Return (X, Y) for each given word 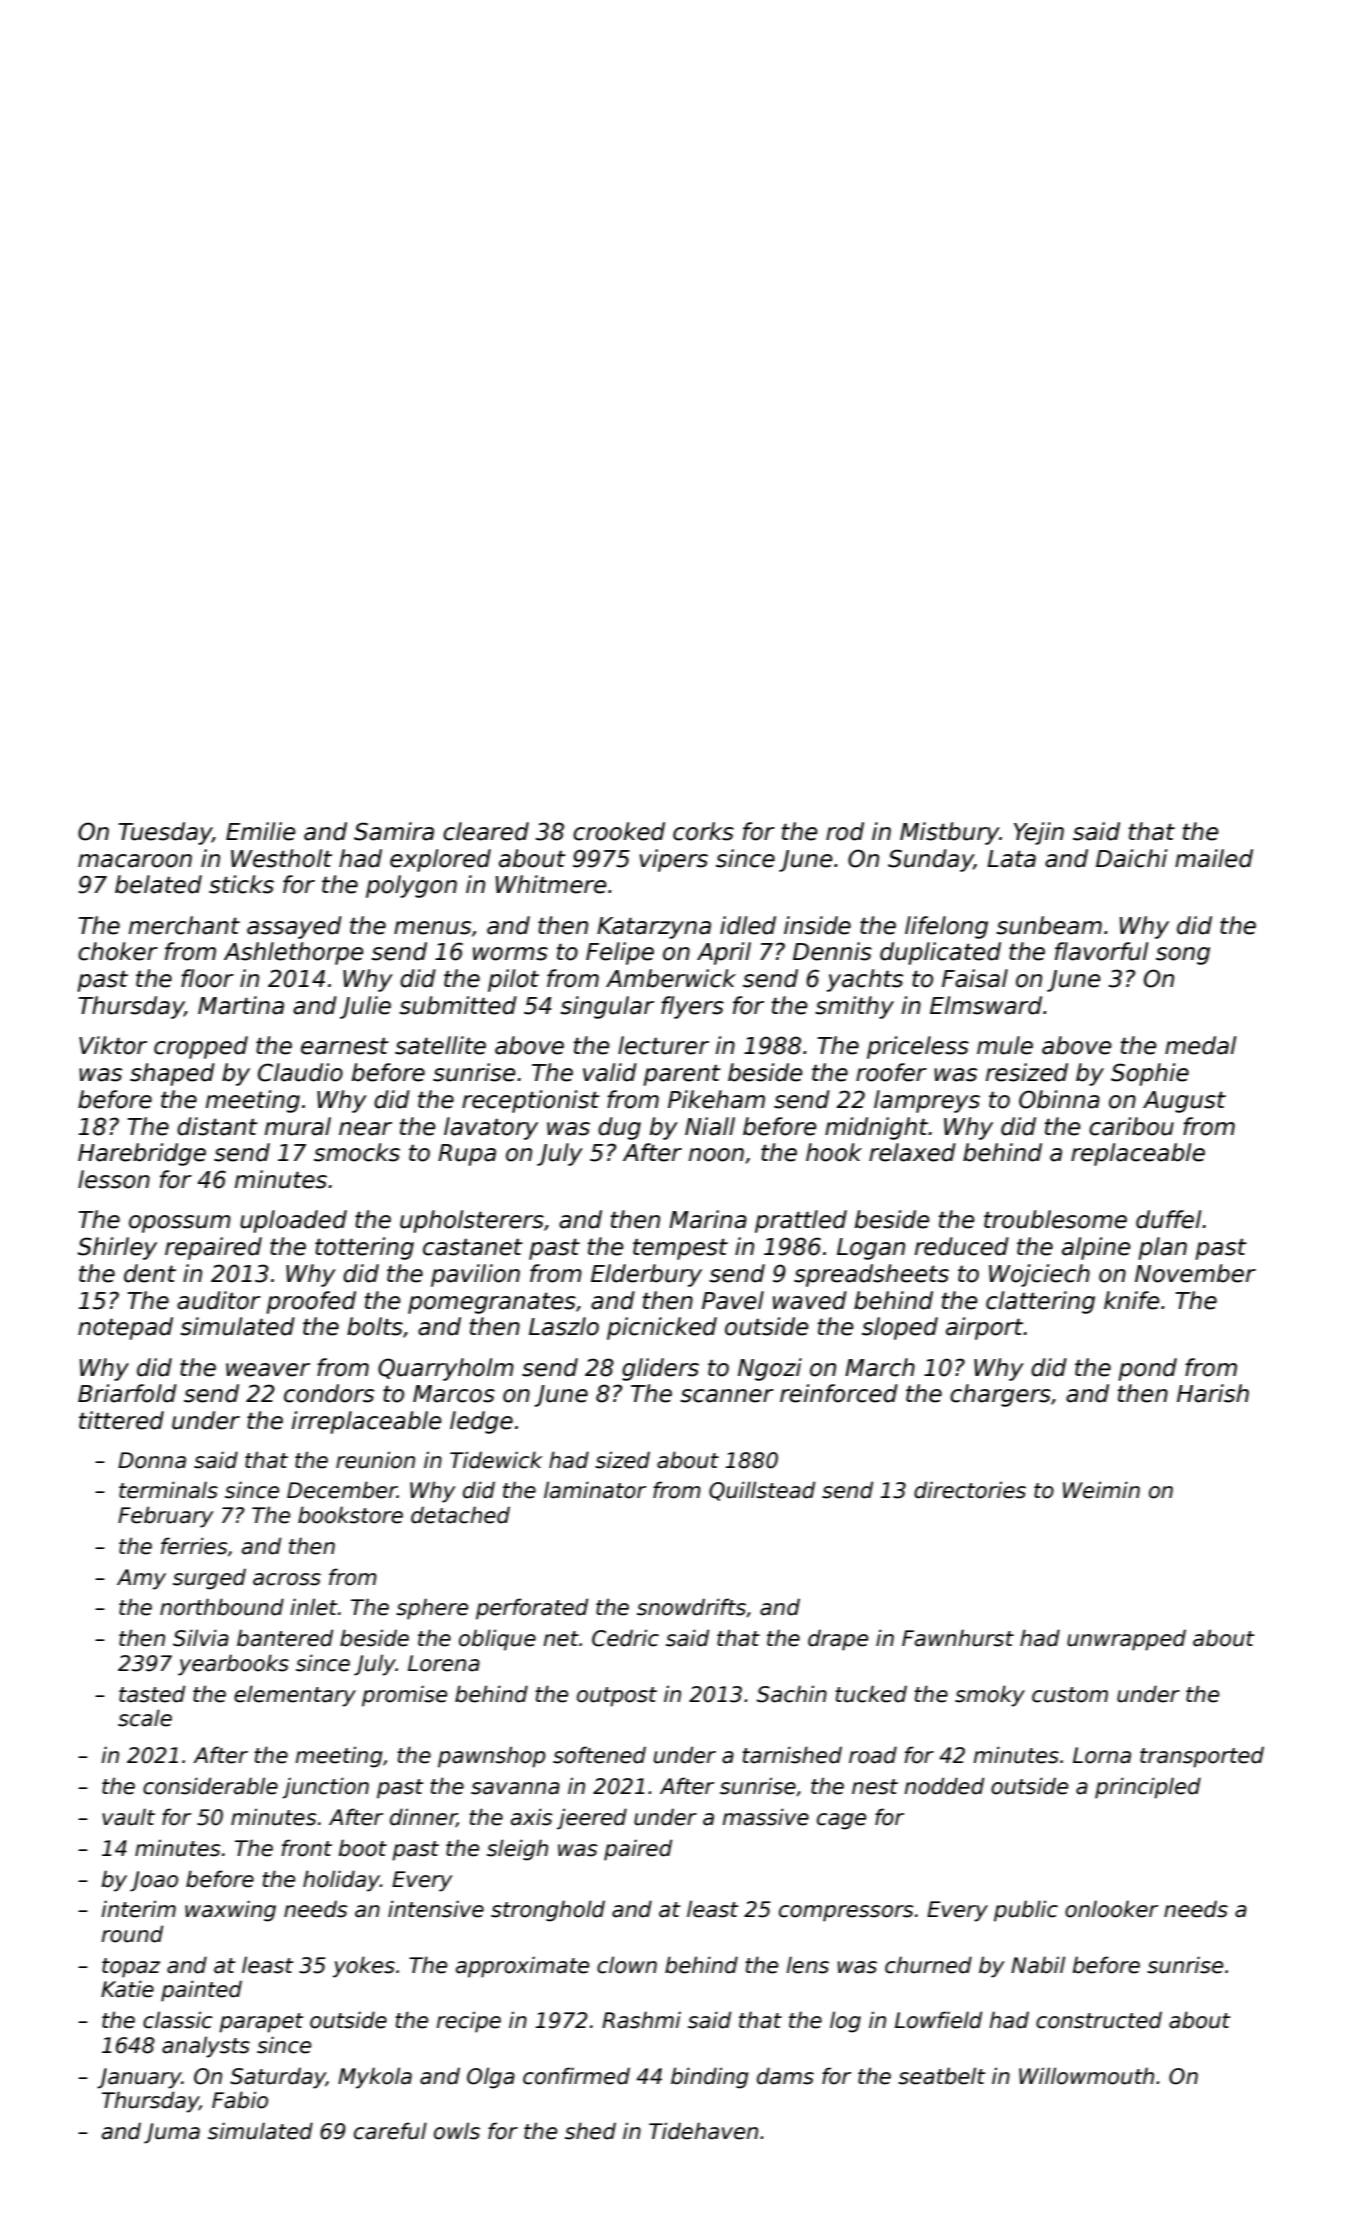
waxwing (230, 1911)
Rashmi (641, 2020)
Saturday (278, 2078)
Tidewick (496, 1460)
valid (610, 1072)
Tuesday (165, 833)
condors (329, 1393)
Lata (1011, 859)
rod (845, 831)
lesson (114, 1179)
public (1026, 1911)
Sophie (1150, 1074)
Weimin (1101, 1490)
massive (765, 1817)
